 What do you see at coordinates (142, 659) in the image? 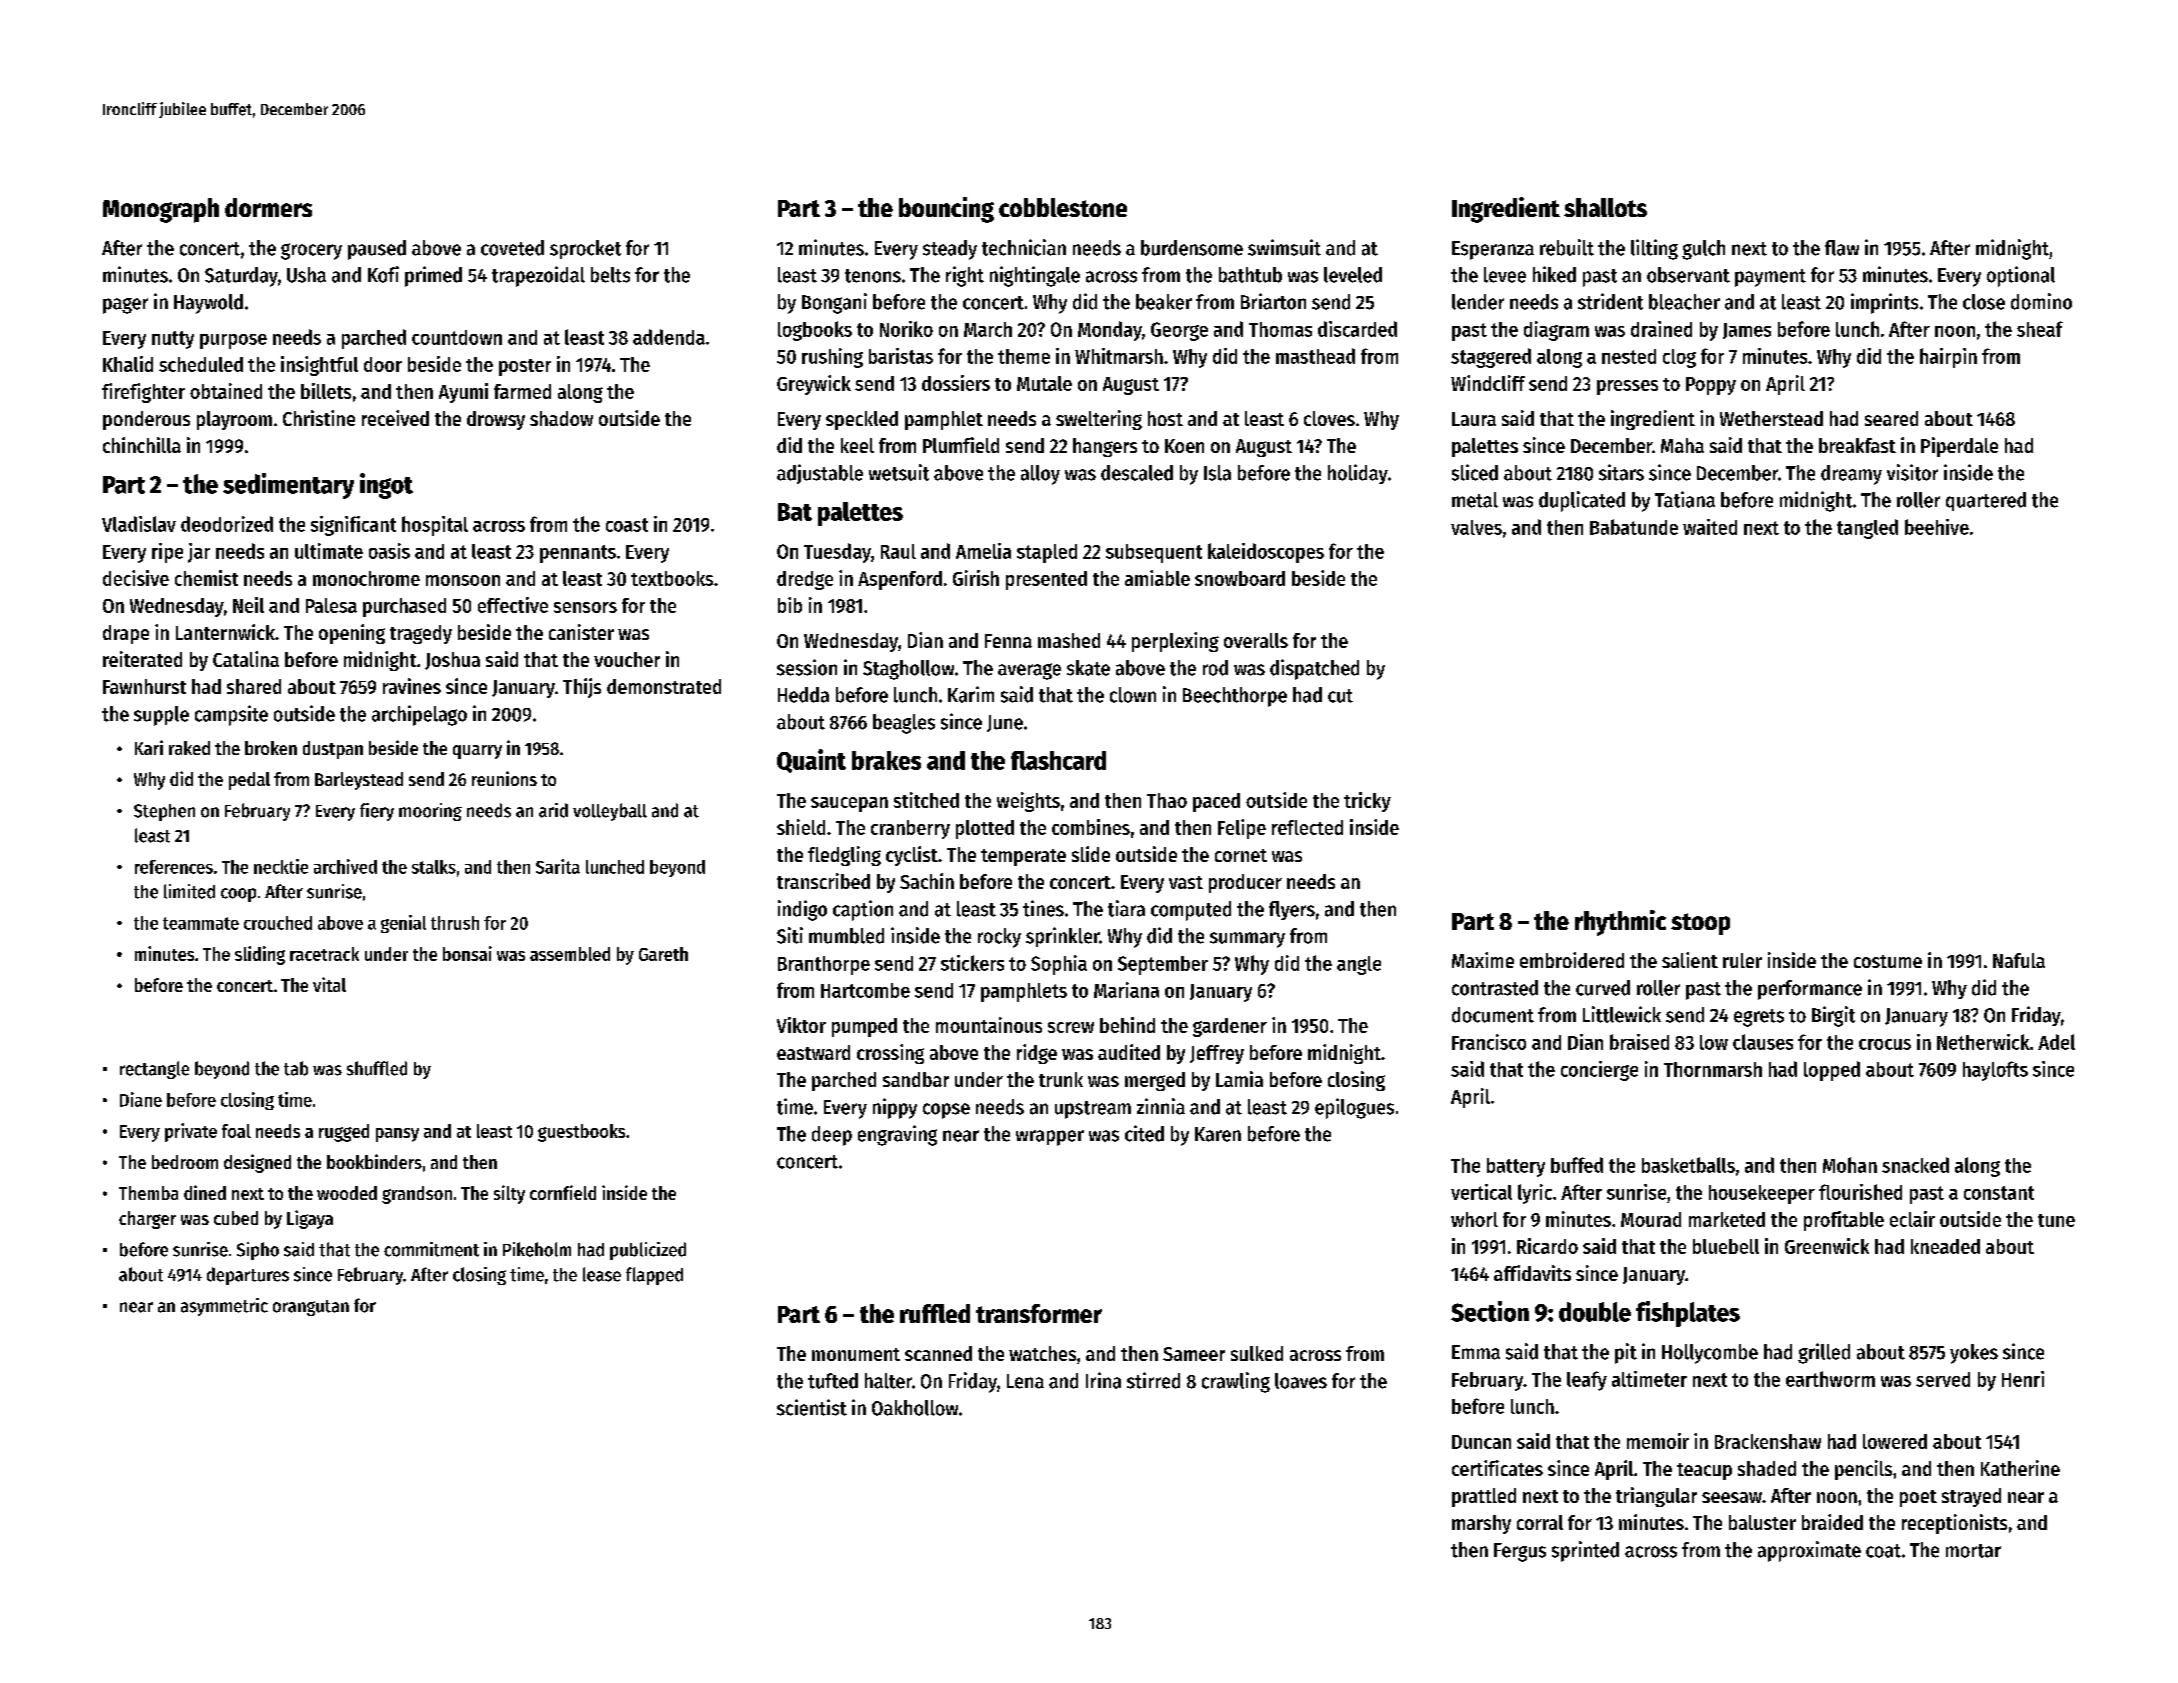
I see `reiterated` at bounding box center [142, 659].
